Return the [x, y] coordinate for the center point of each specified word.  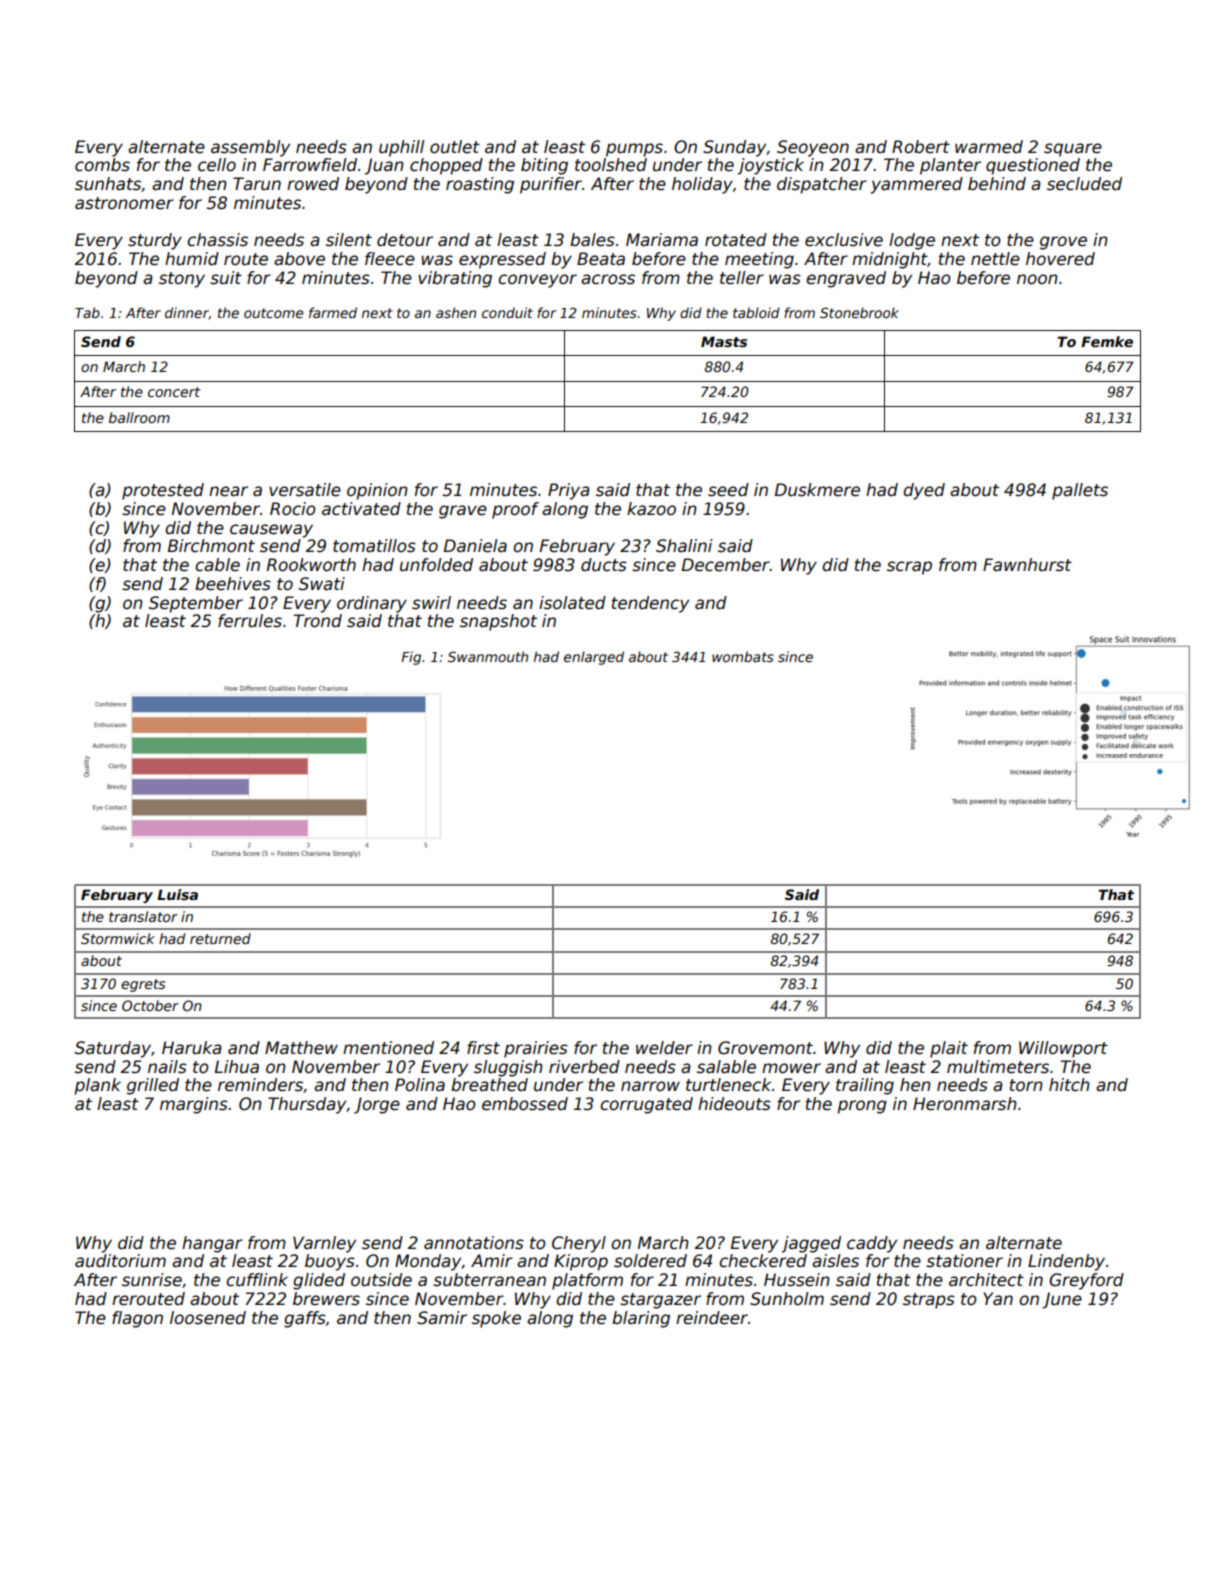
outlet [455, 147]
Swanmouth [488, 656]
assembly [250, 148]
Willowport [1063, 1049]
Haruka [192, 1048]
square [1073, 150]
